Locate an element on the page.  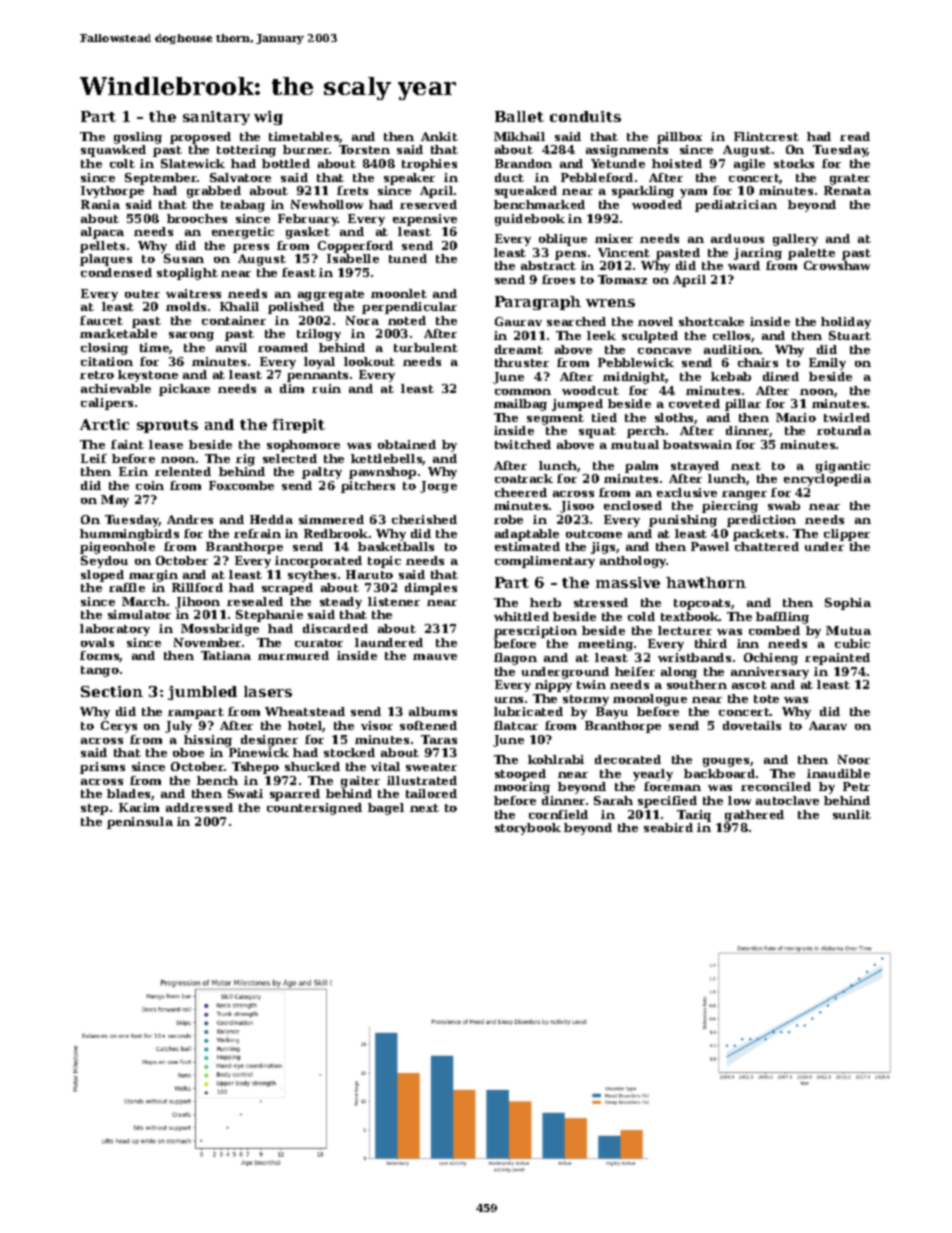
prescription is located at coordinates (535, 632).
